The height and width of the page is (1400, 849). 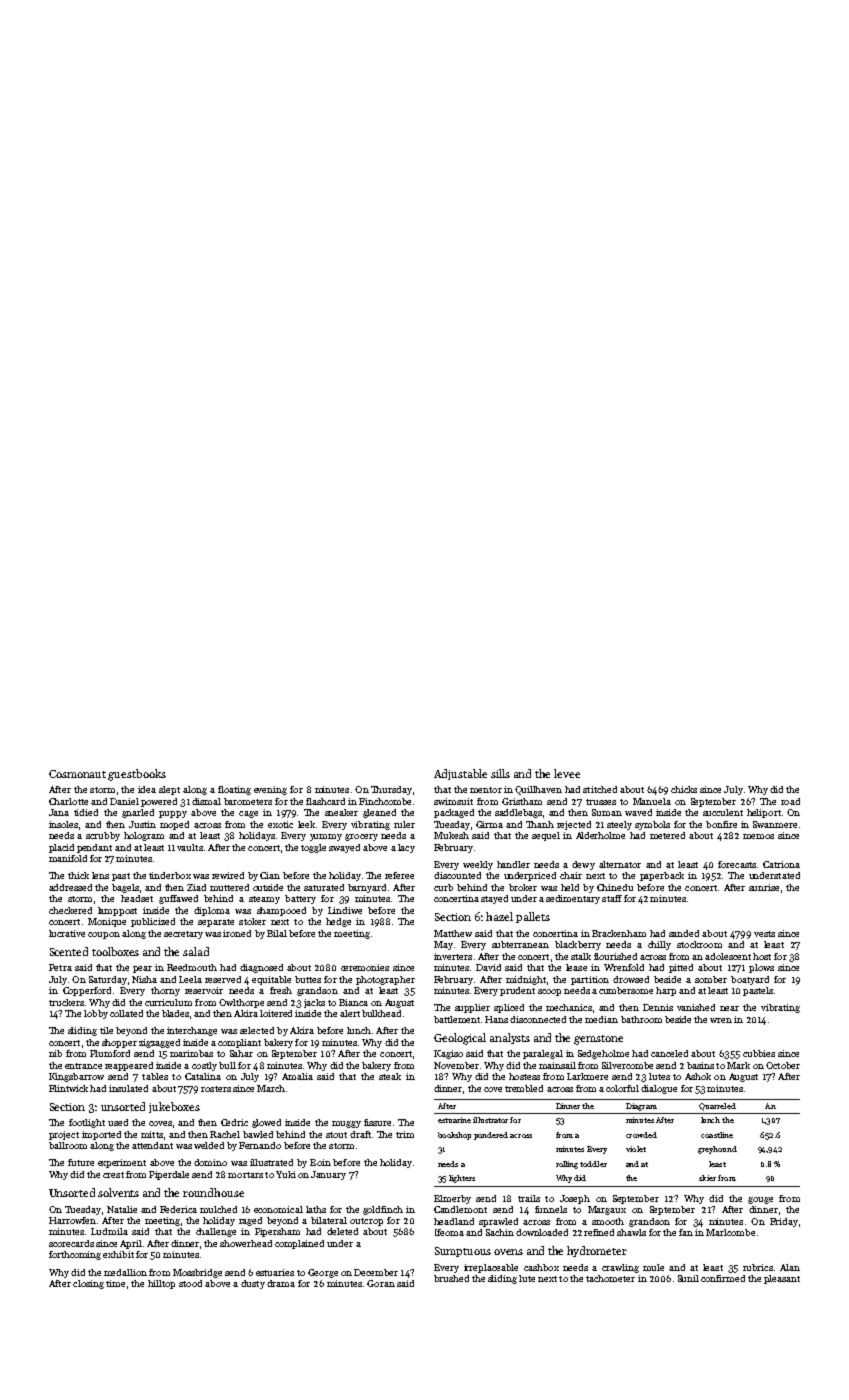 I want to click on Charlotte, so click(x=68, y=801).
